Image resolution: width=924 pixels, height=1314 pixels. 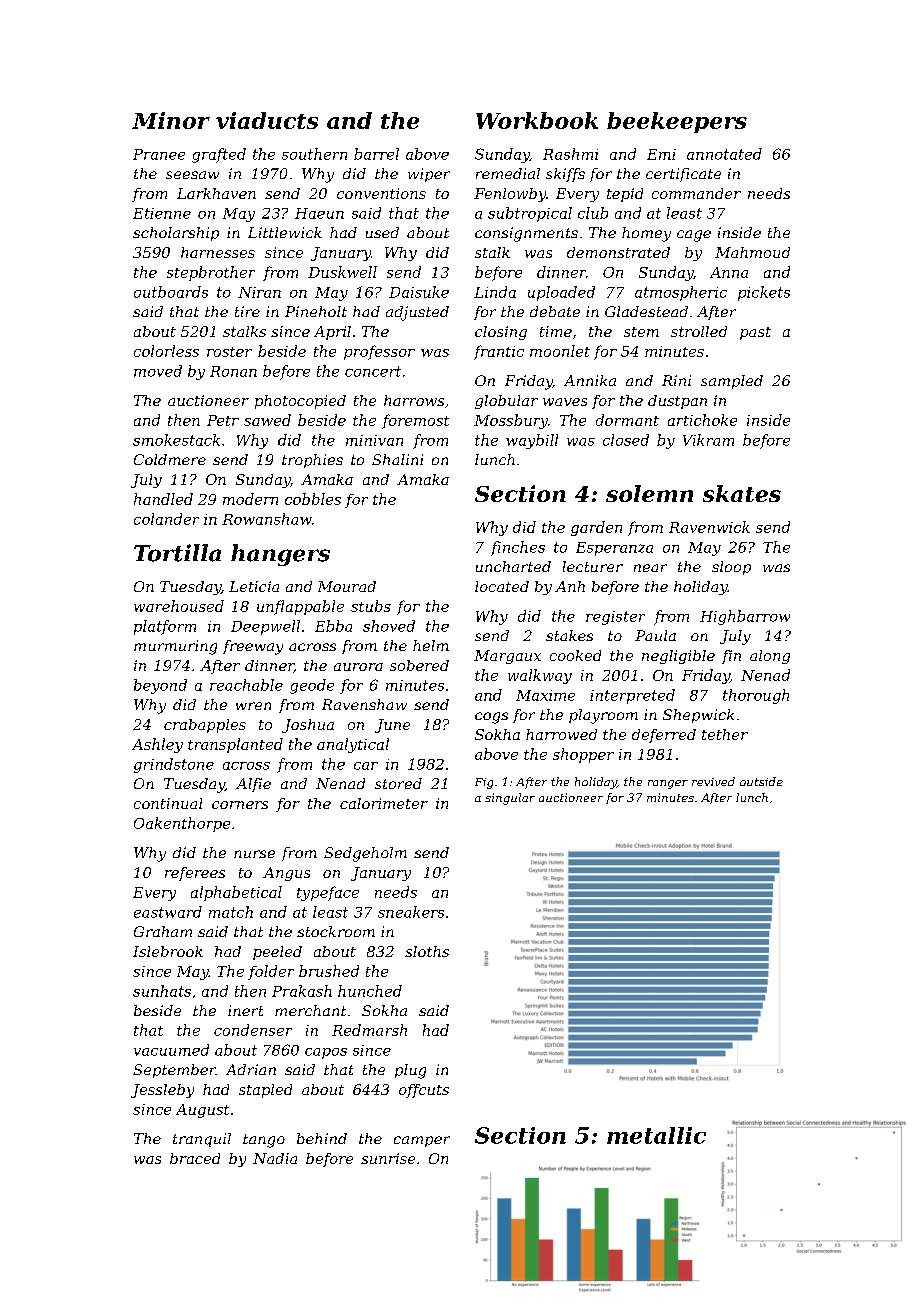 What do you see at coordinates (176, 440) in the document?
I see `smokestack` at bounding box center [176, 440].
